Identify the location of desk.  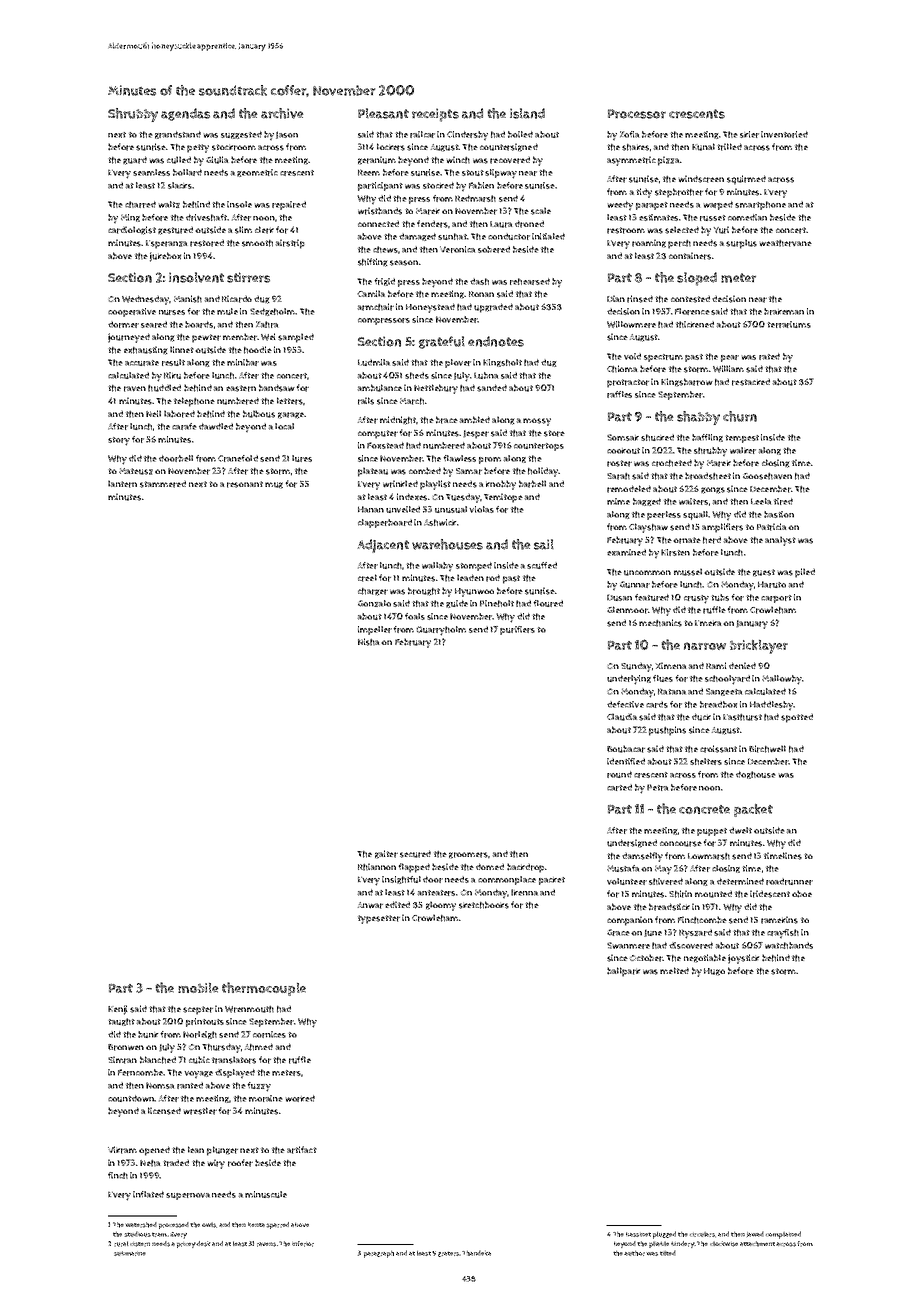
(203, 1244).
